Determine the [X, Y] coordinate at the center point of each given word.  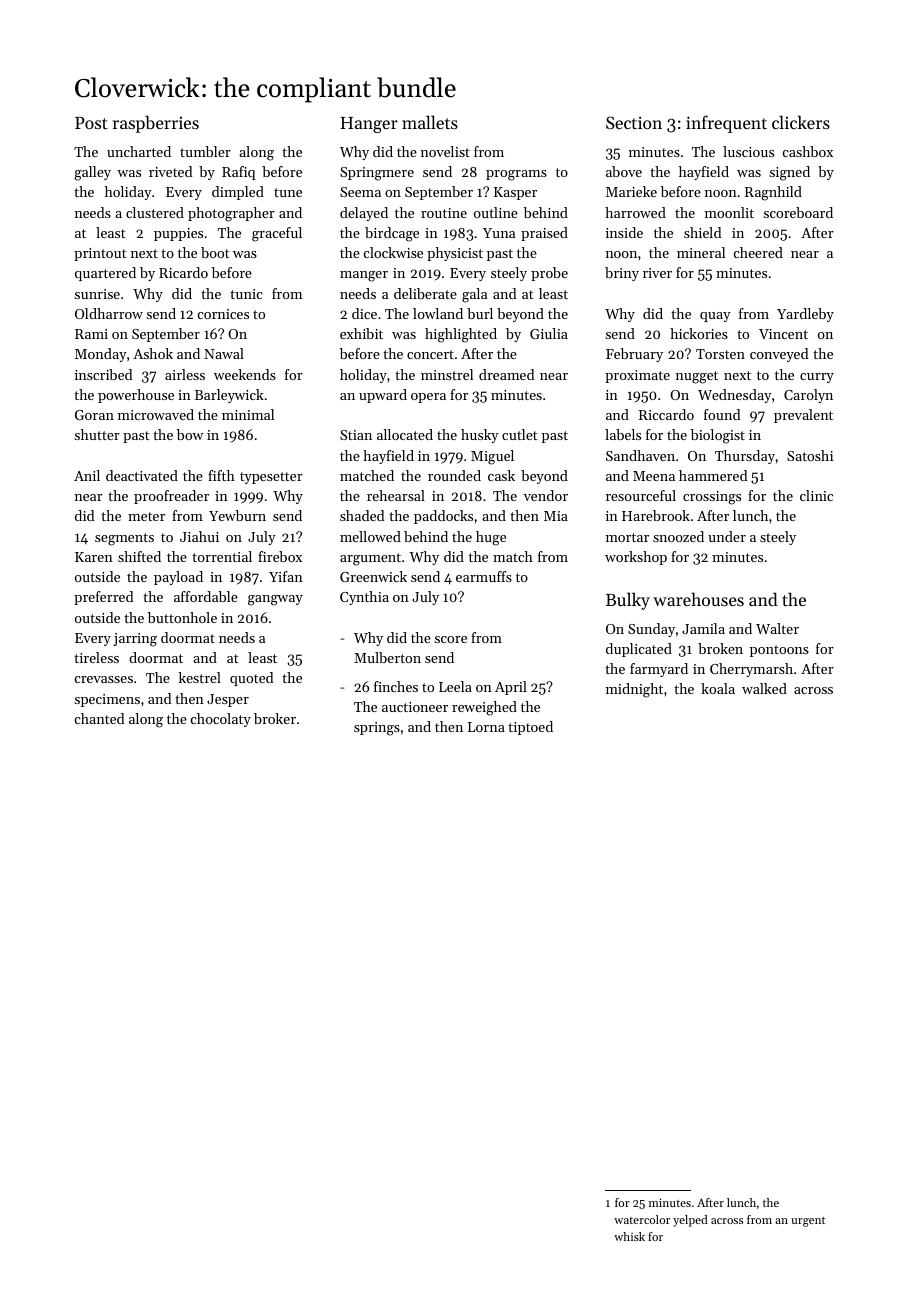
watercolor [642, 1219]
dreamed [506, 374]
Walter [777, 628]
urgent [808, 1222]
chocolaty [221, 720]
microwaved [156, 414]
